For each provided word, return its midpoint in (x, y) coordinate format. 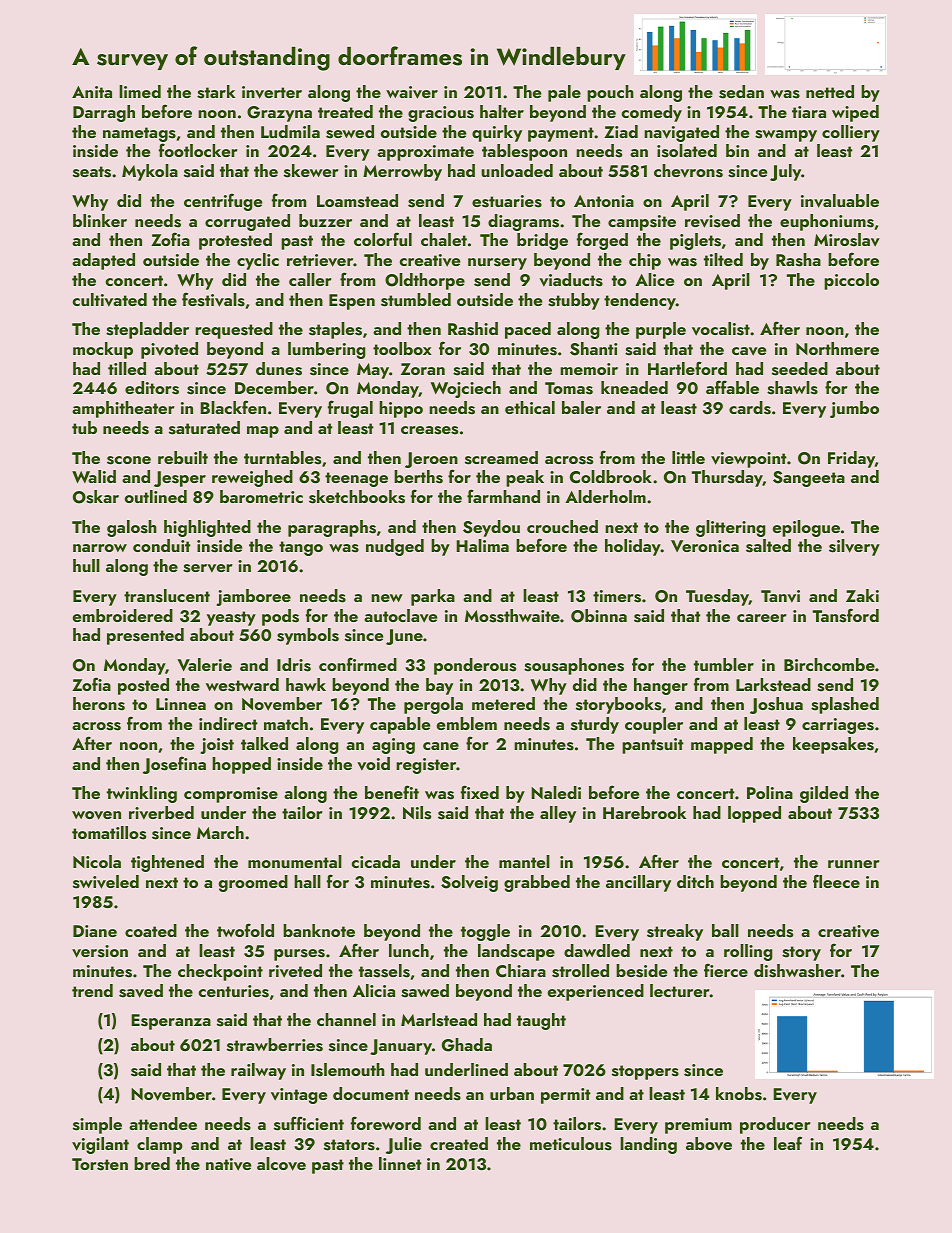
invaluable (840, 201)
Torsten (100, 1164)
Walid (94, 476)
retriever (320, 260)
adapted (103, 261)
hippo (401, 409)
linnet (400, 1163)
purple (661, 330)
